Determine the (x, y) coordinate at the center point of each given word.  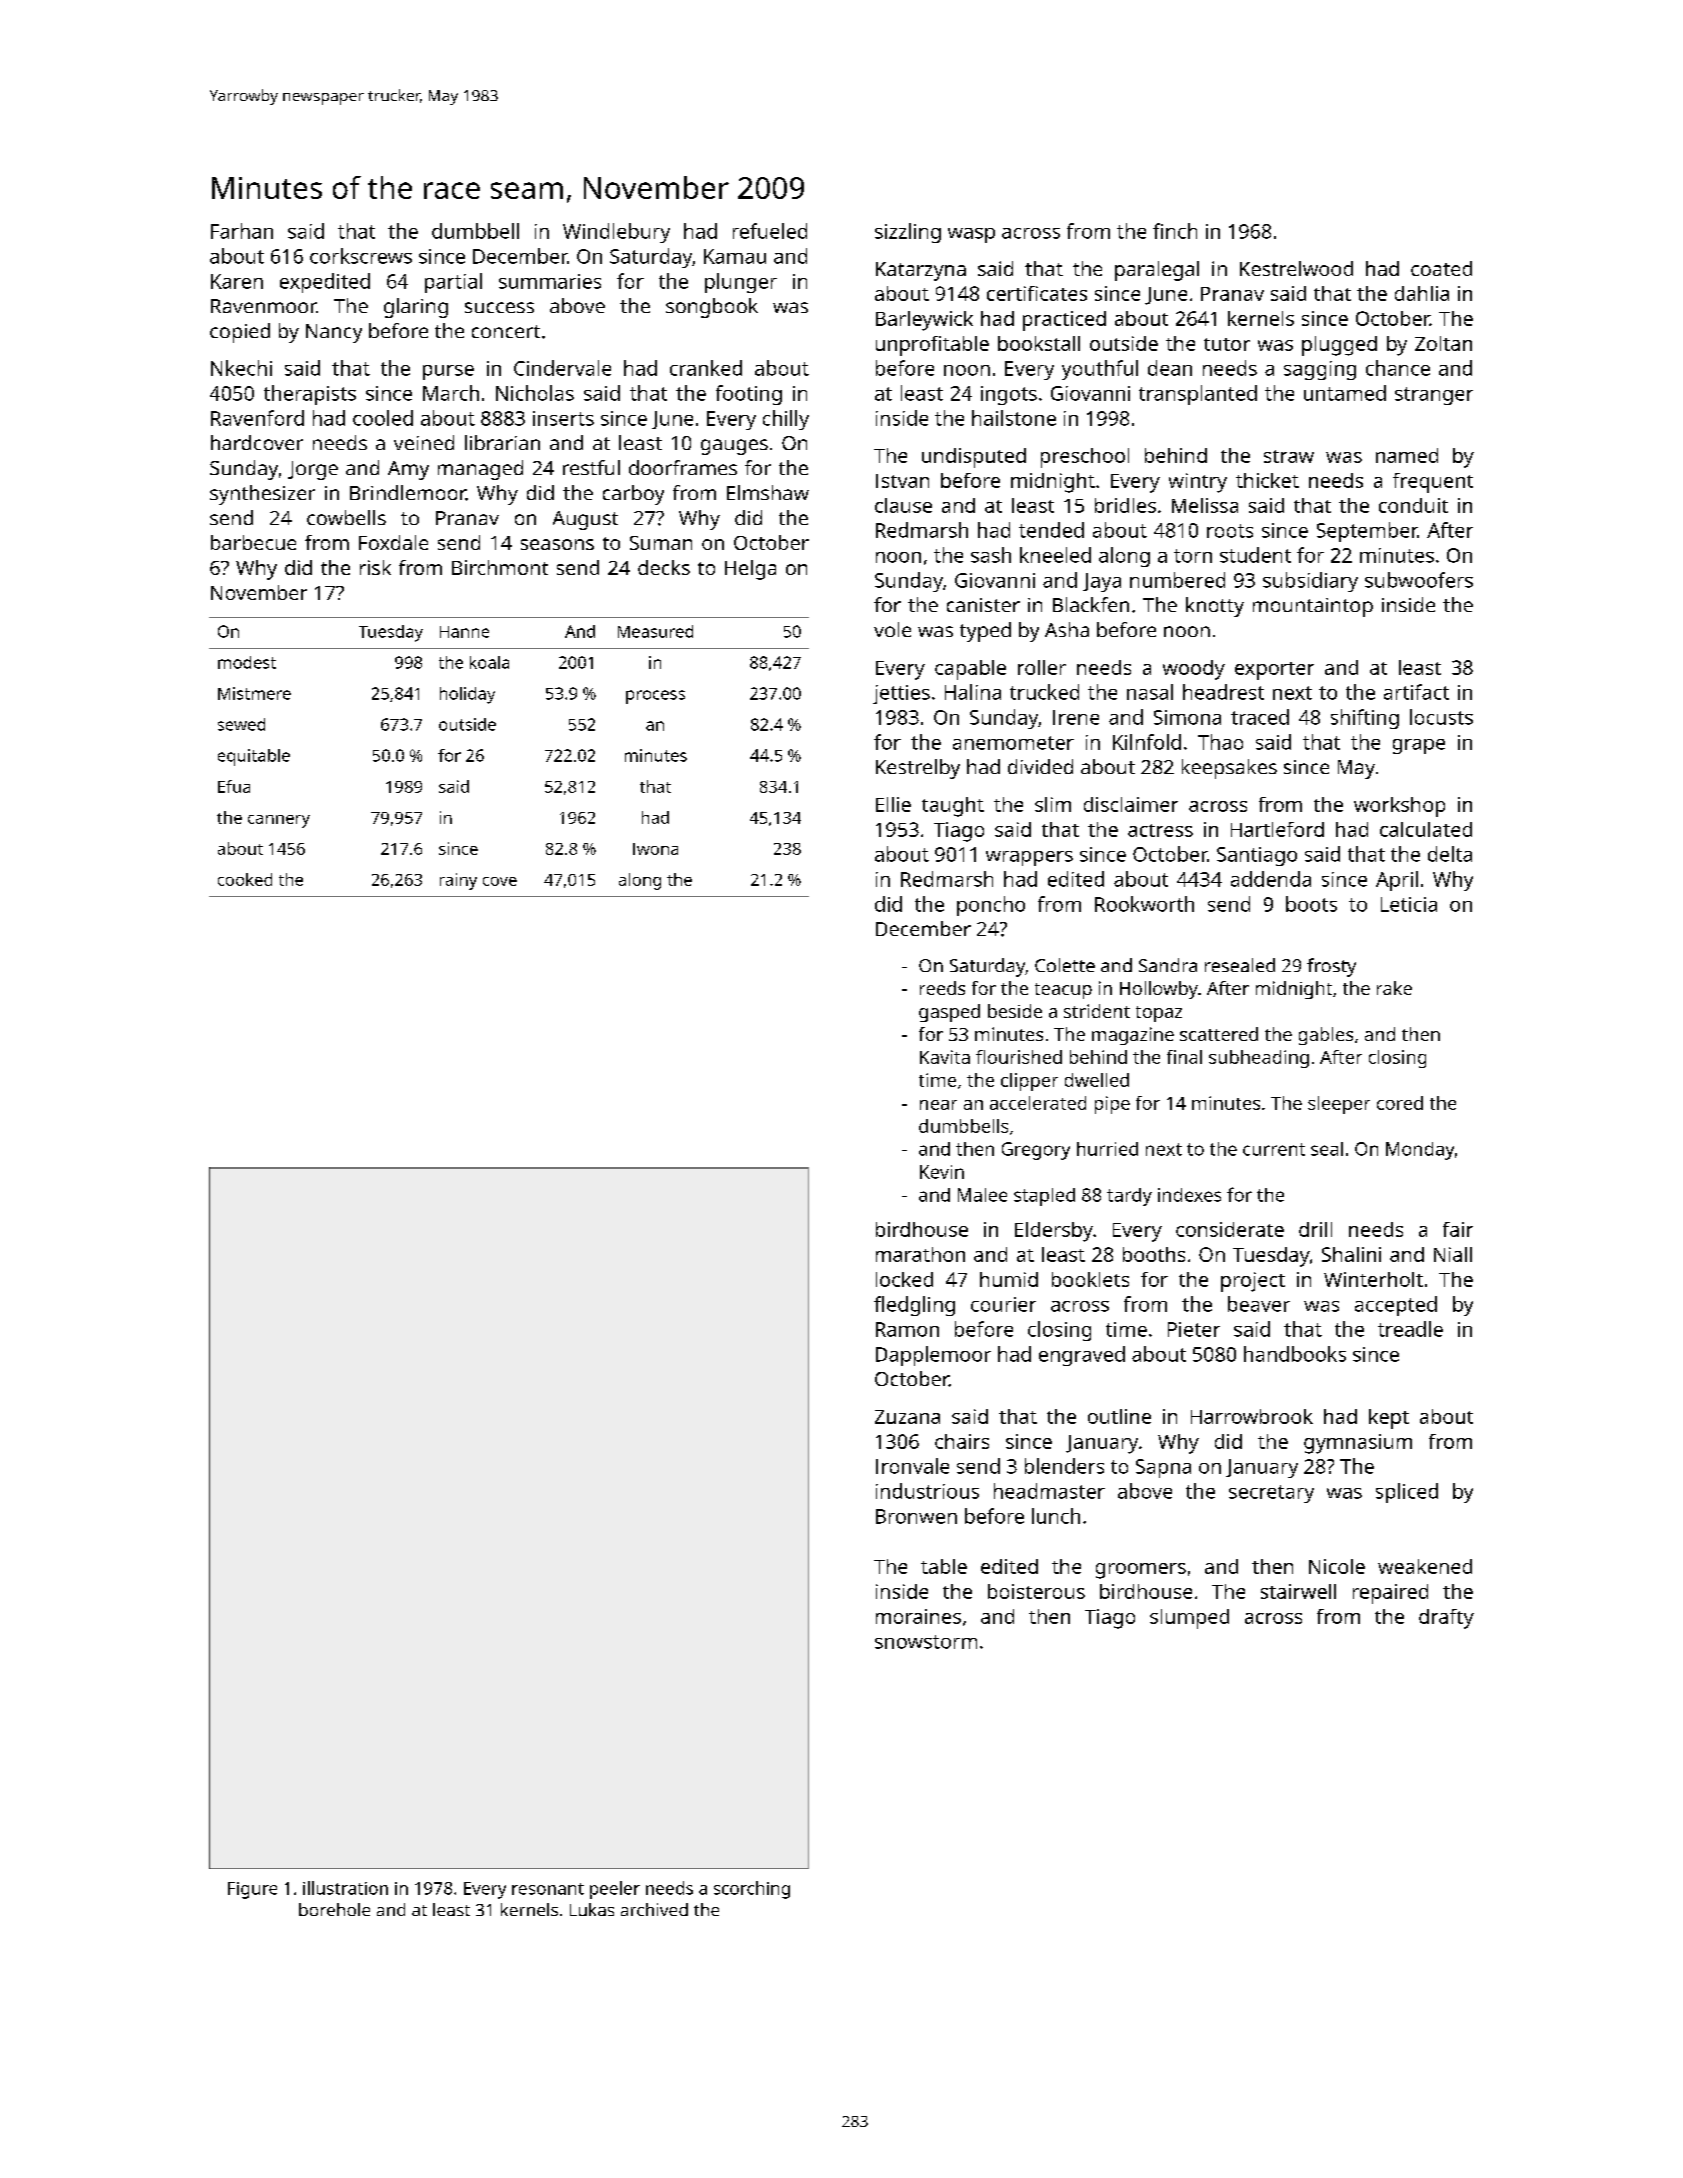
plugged (1339, 346)
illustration (345, 1888)
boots (1311, 904)
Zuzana (907, 1417)
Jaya (1102, 582)
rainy (458, 881)
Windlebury (616, 233)
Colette (1065, 965)
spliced (1407, 1493)
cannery (279, 821)
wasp (971, 235)
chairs (962, 1441)
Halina (973, 692)
